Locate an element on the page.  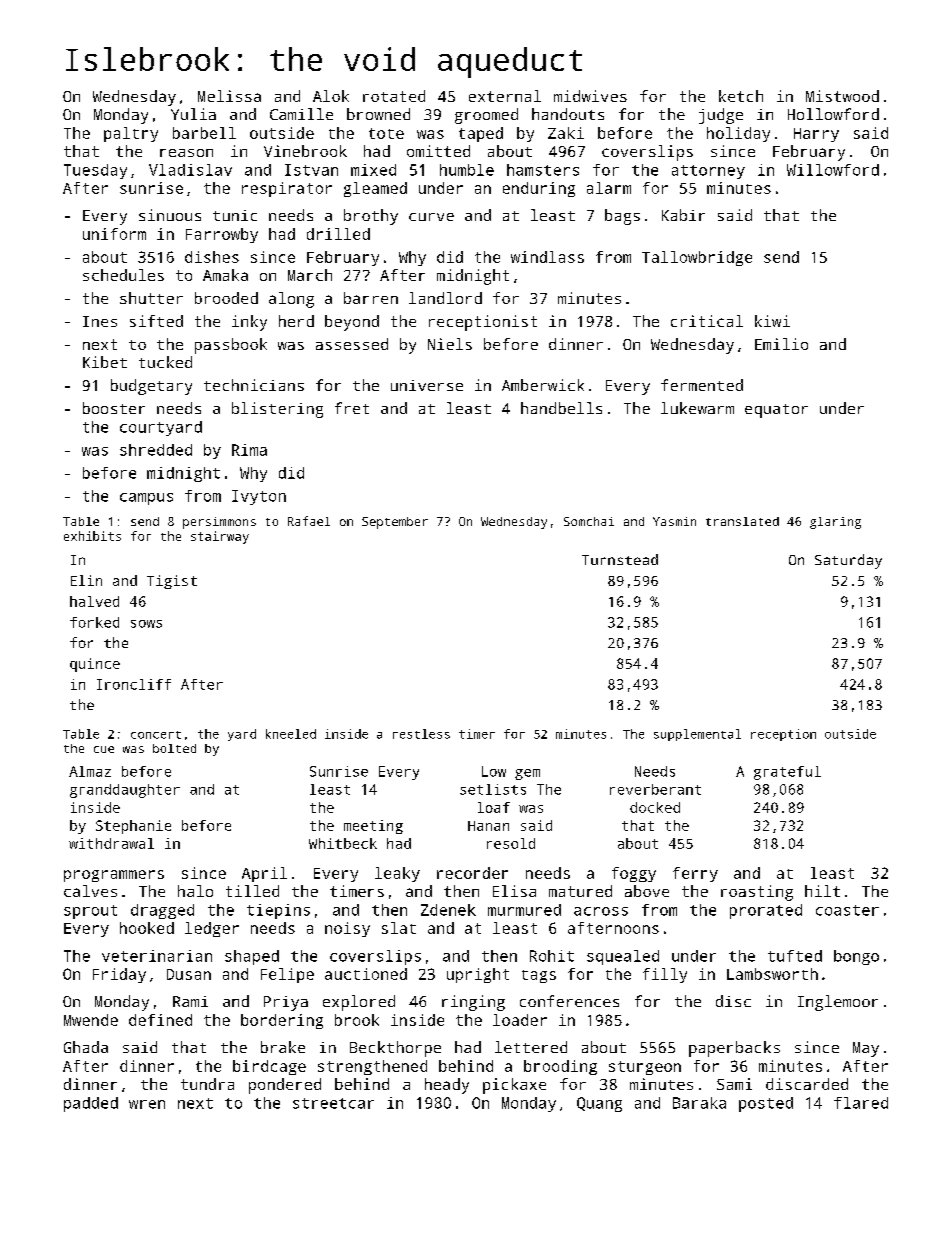
windlass is located at coordinates (547, 257).
